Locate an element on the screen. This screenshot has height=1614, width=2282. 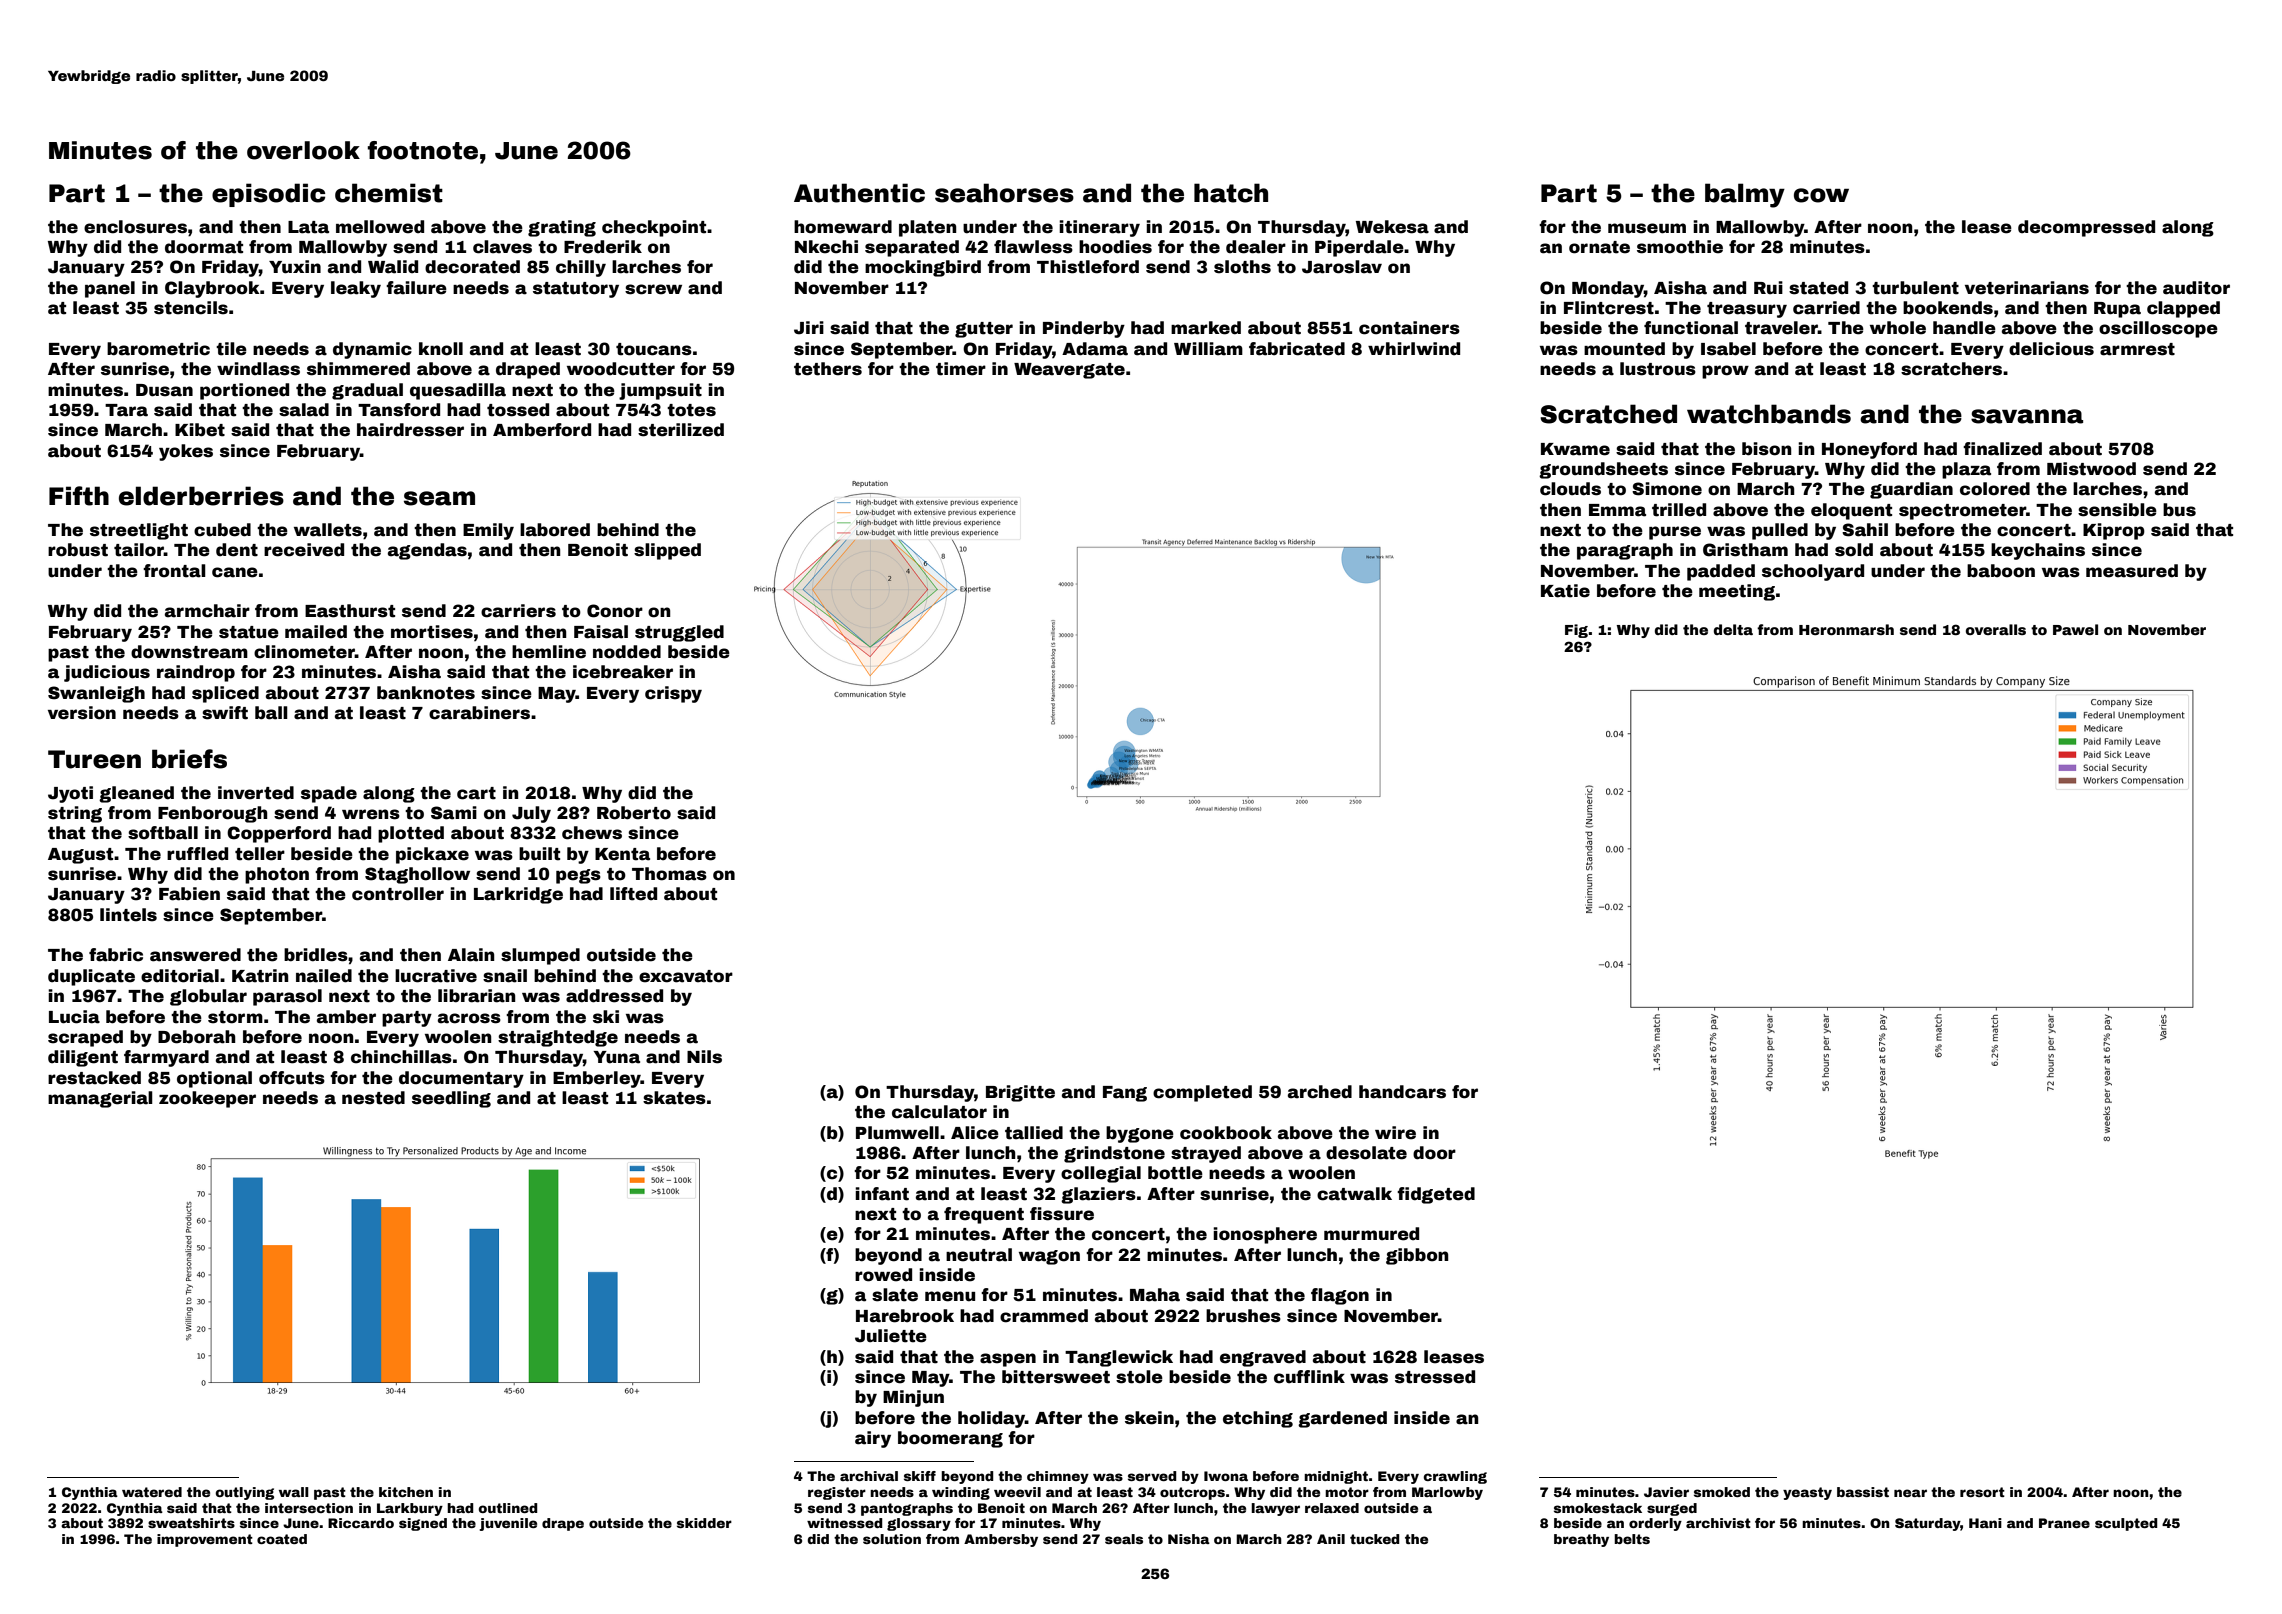
resort is located at coordinates (1982, 1492).
